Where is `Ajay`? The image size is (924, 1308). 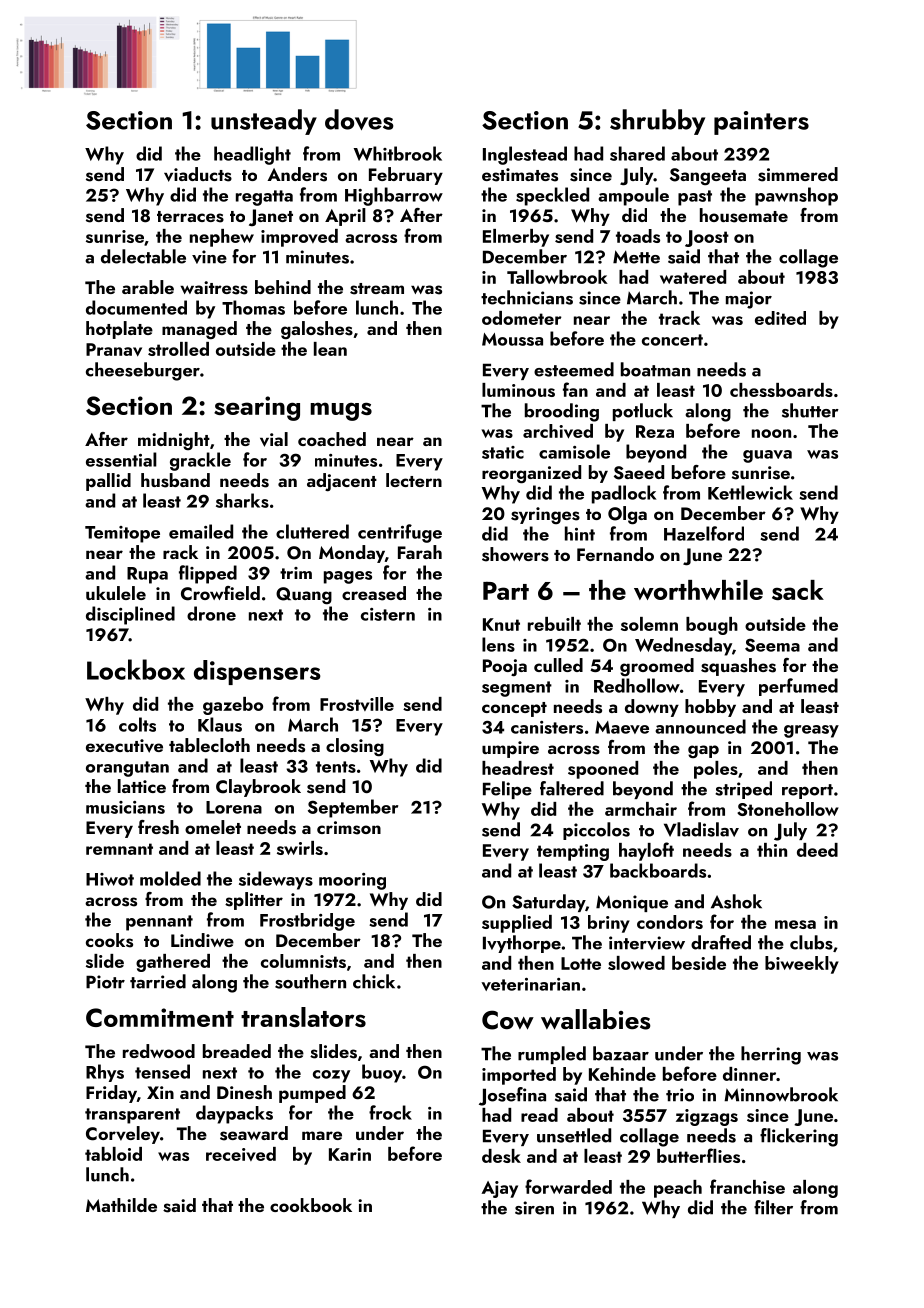
Ajay is located at coordinates (500, 1189).
